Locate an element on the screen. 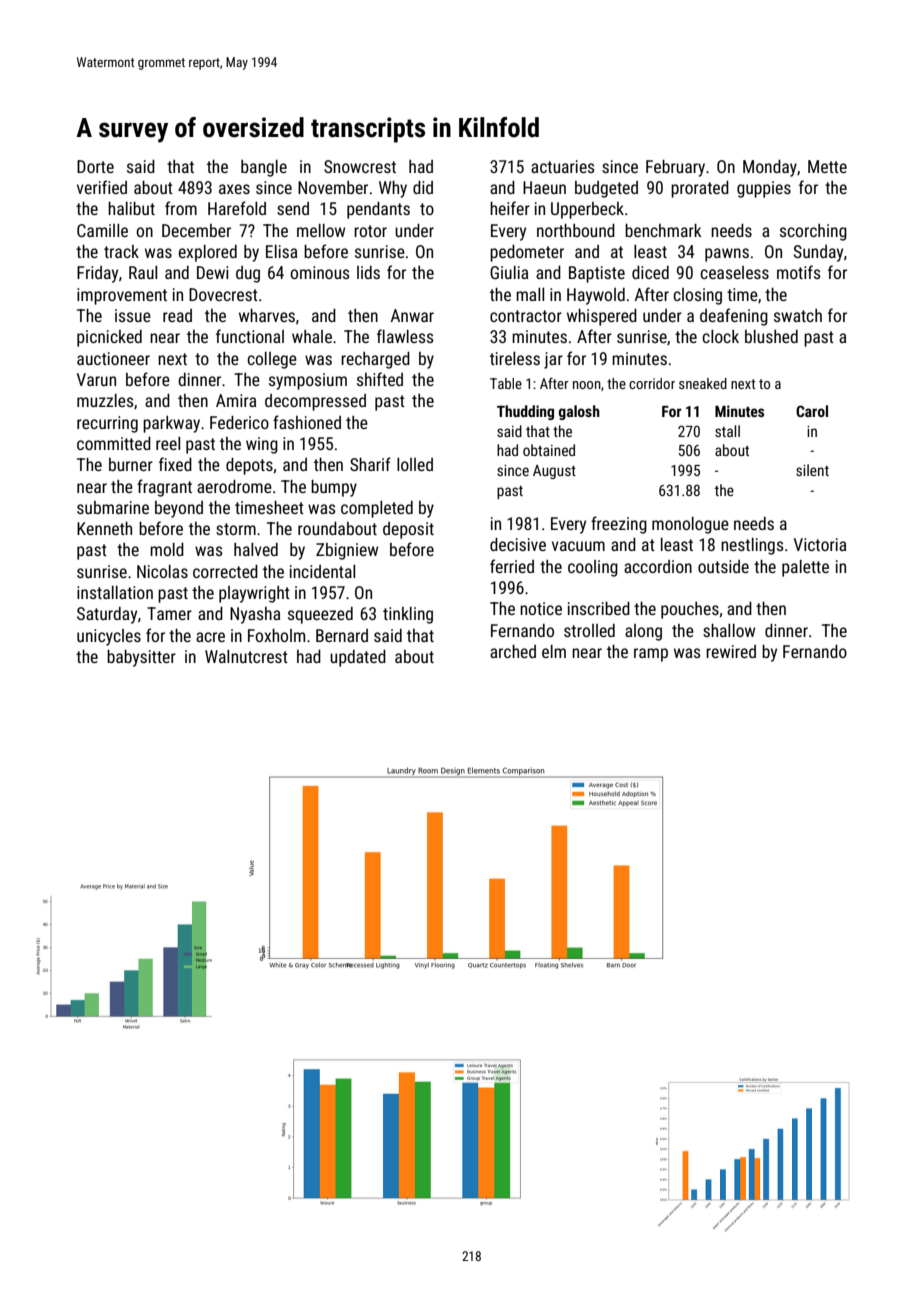  Giulia is located at coordinates (509, 272).
